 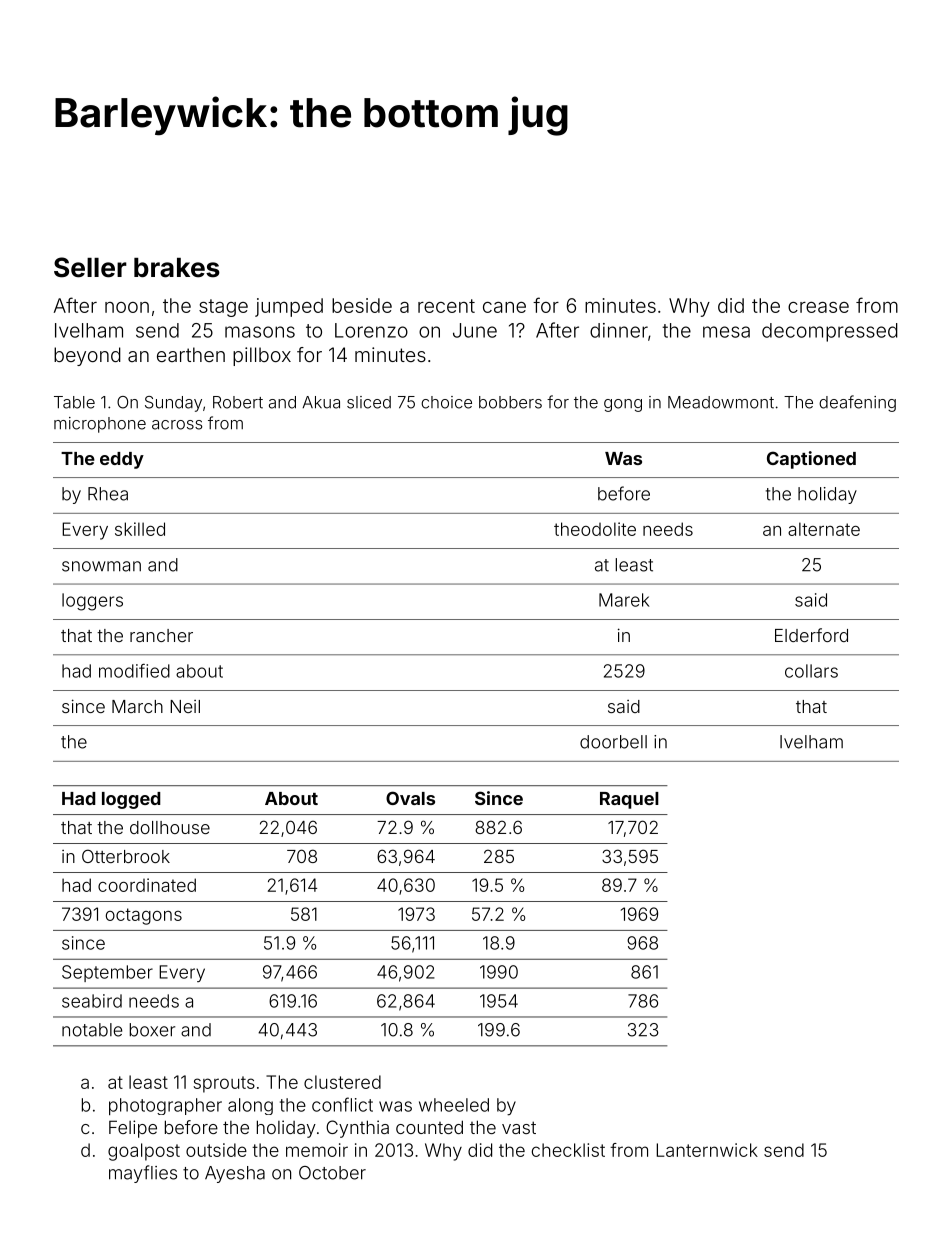 What do you see at coordinates (811, 460) in the image?
I see `Captioned` at bounding box center [811, 460].
